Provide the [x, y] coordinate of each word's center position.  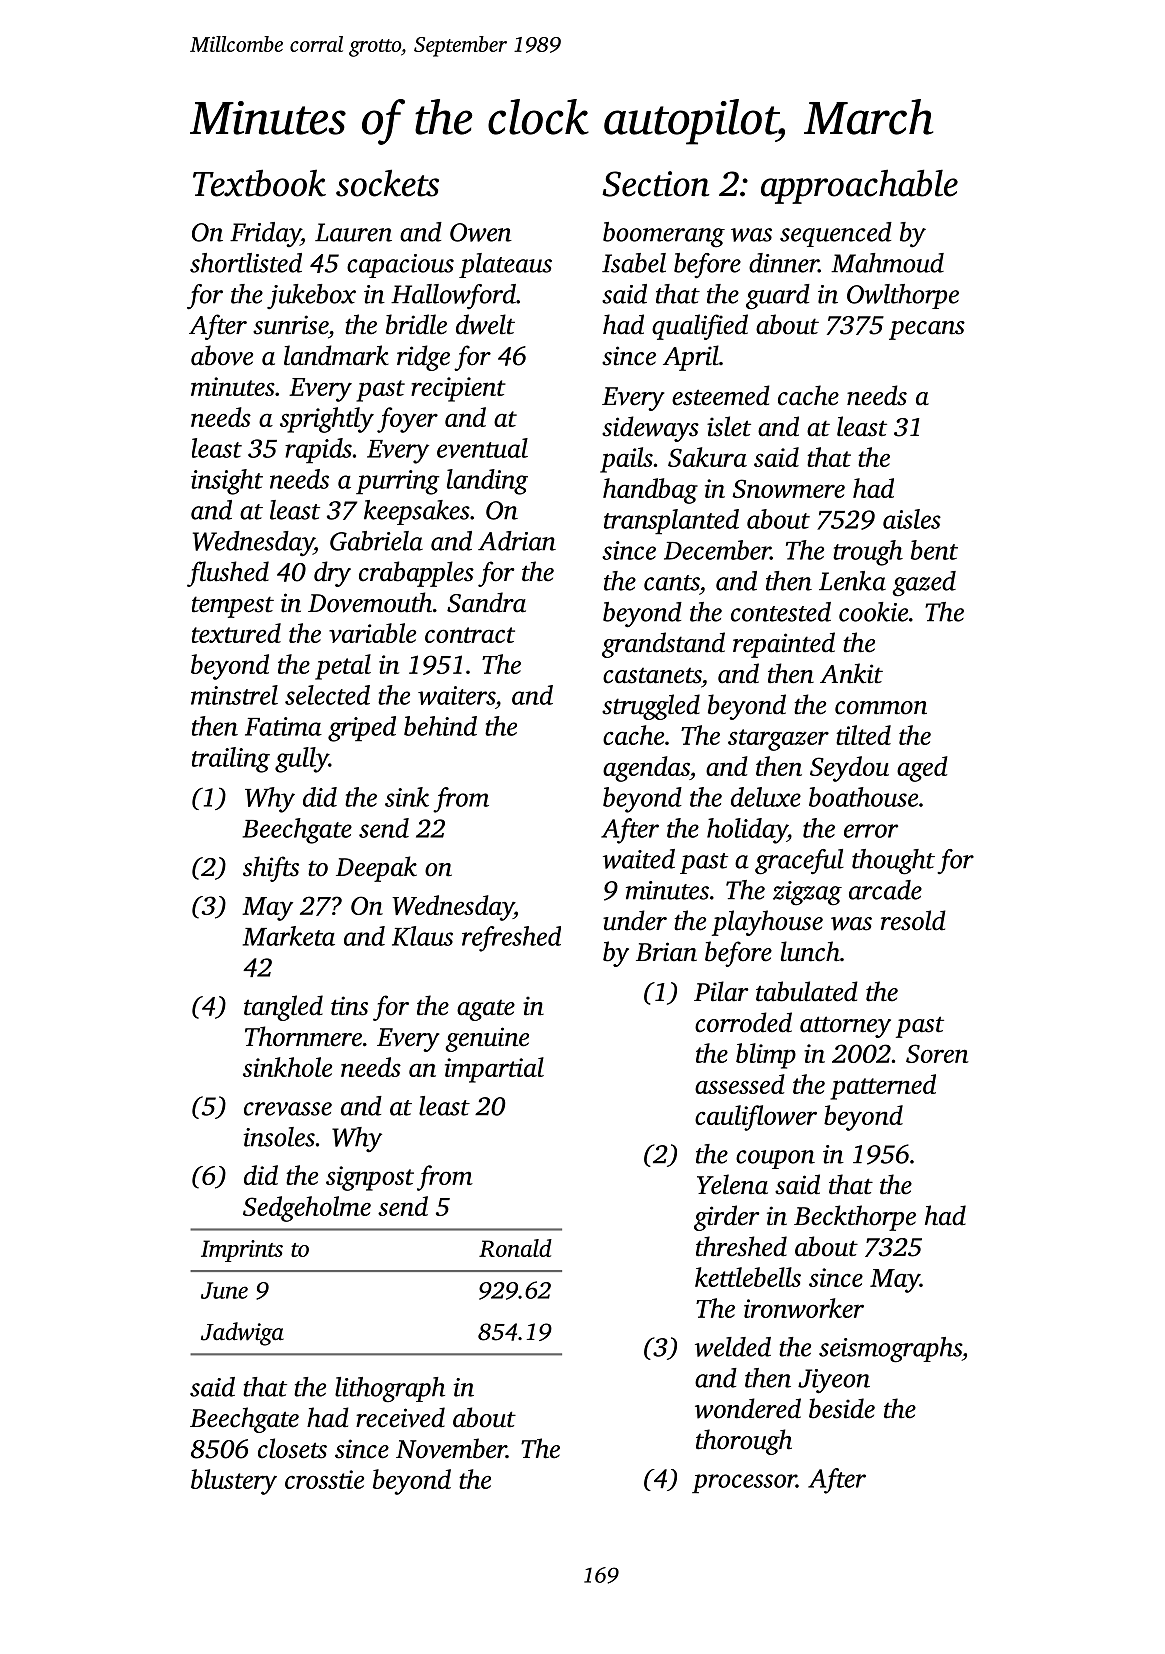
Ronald [515, 1248]
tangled [283, 1008]
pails [626, 460]
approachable [859, 186]
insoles [279, 1137]
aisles [912, 519]
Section [655, 184]
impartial [494, 1070]
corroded [743, 1022]
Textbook [259, 183]
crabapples [416, 574]
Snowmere [788, 488]
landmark [336, 355]
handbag [650, 491]
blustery [234, 1482]
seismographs [890, 1350]
